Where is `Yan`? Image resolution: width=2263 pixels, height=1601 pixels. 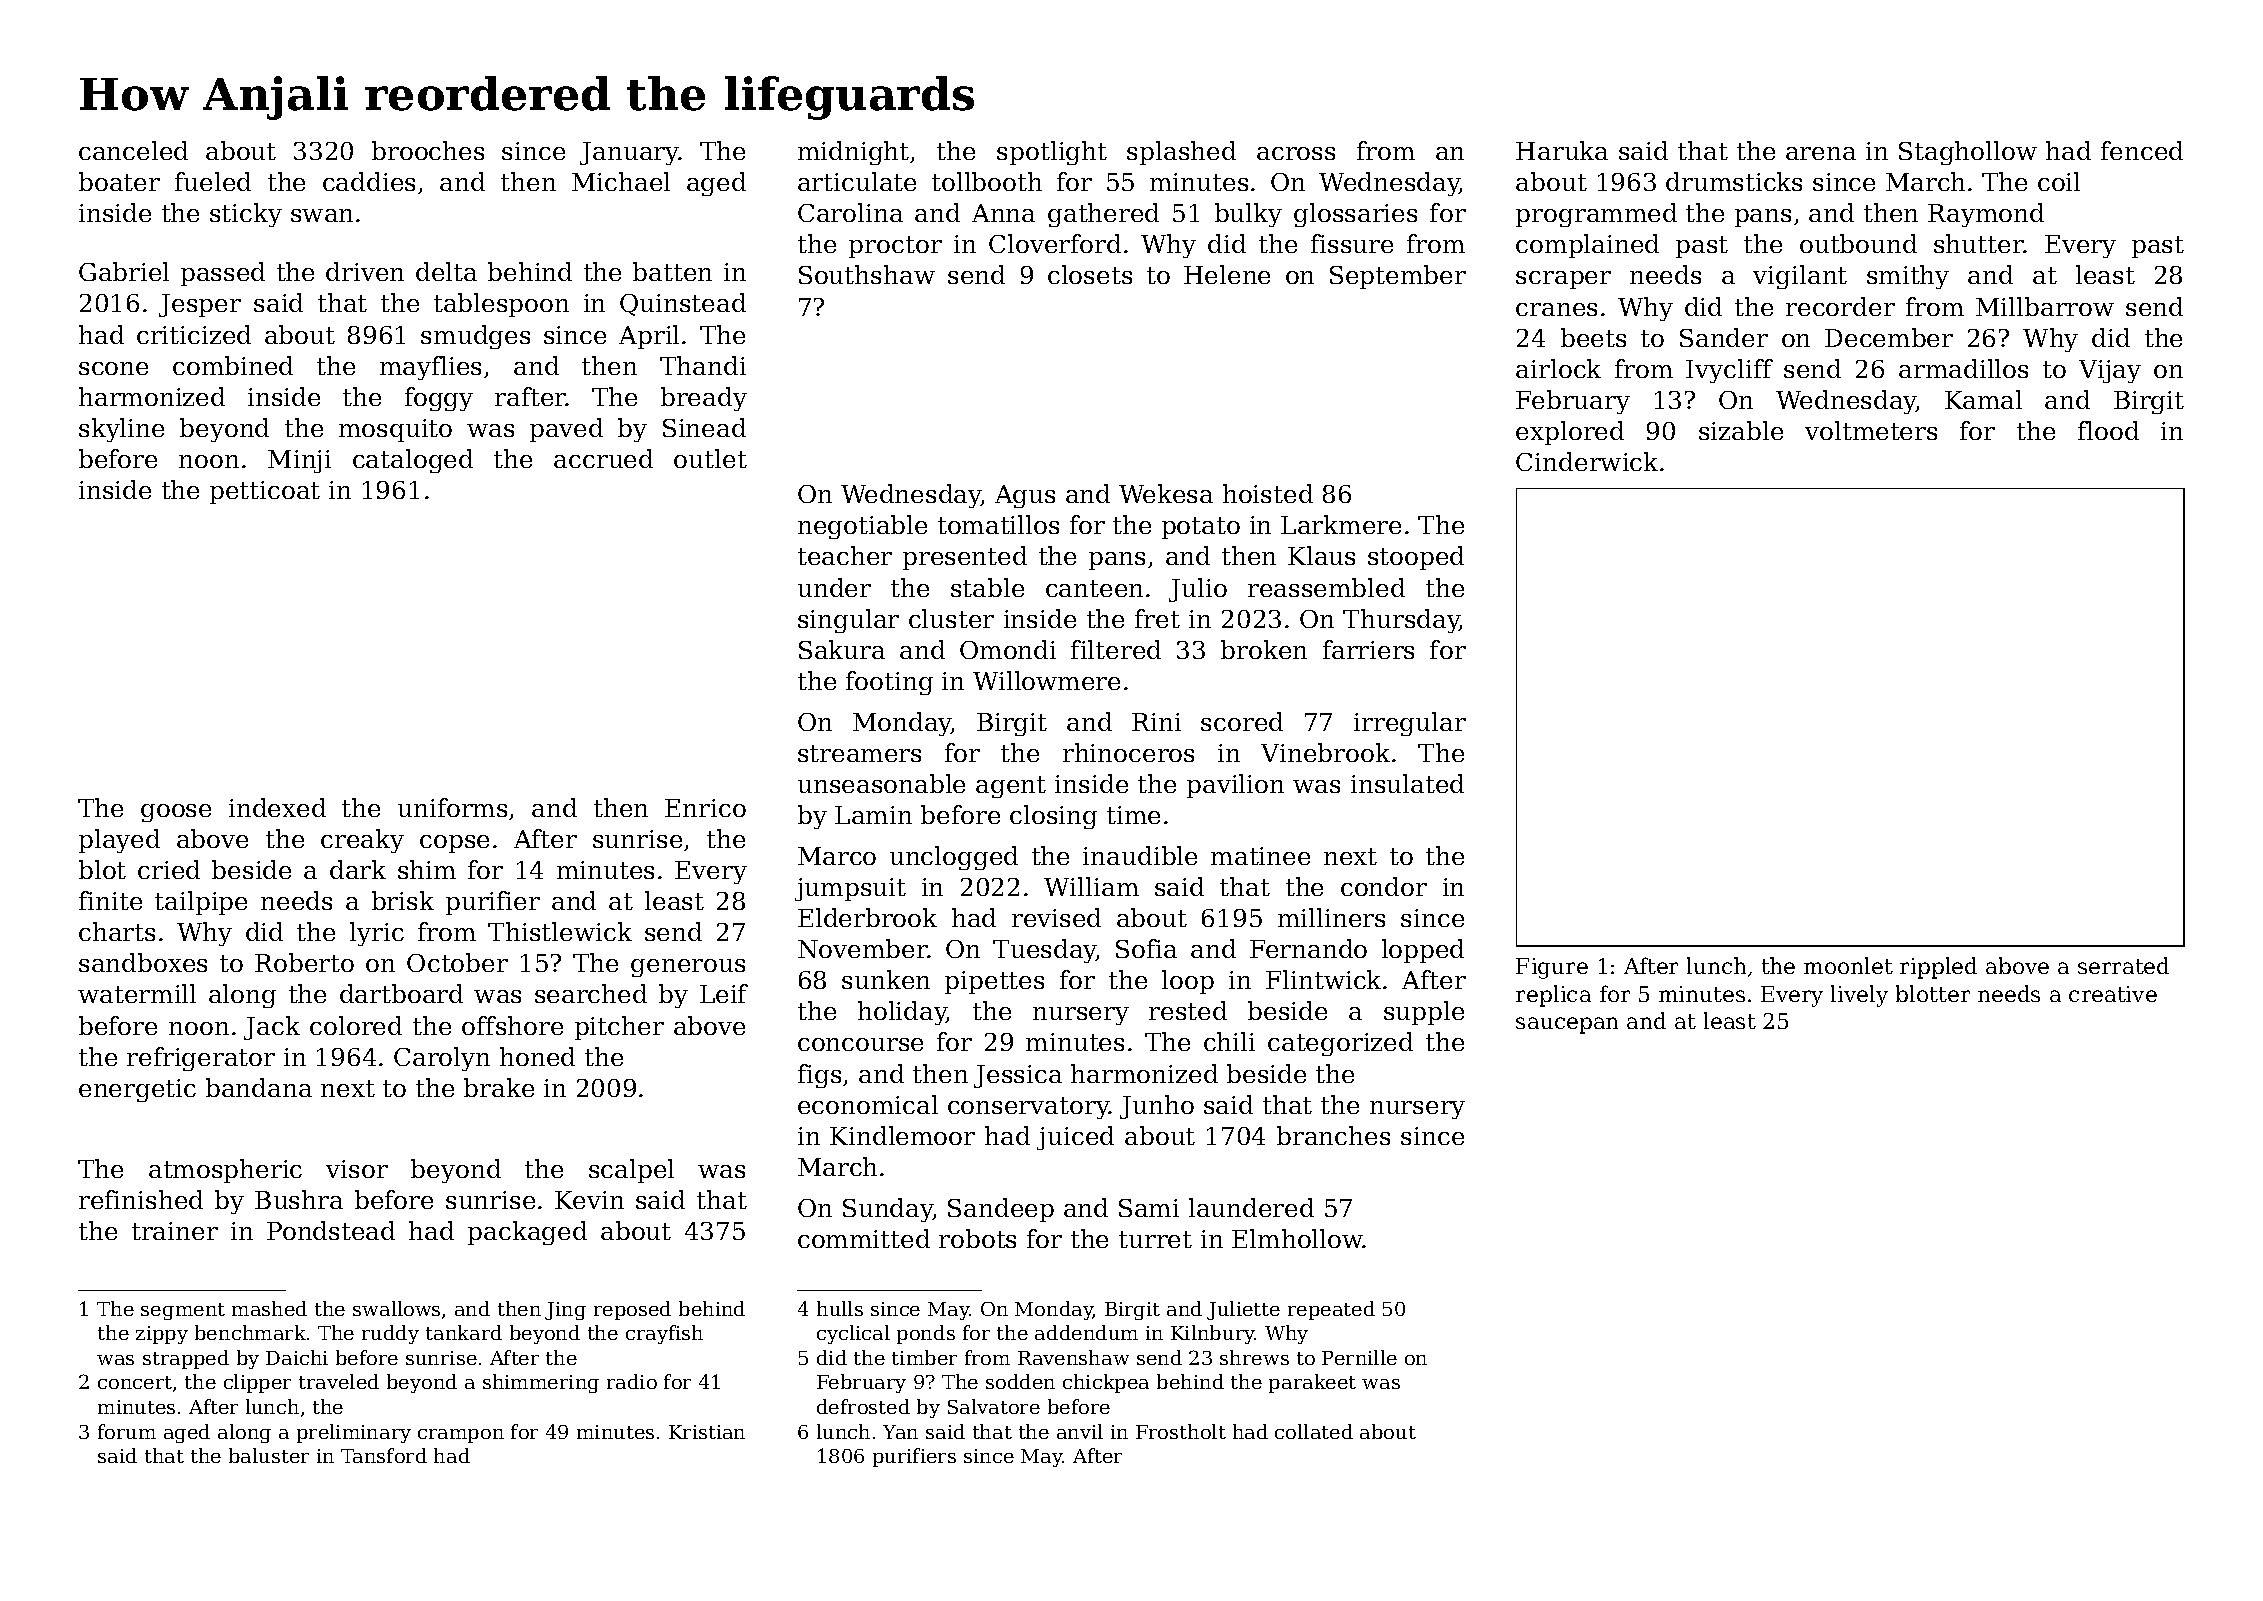
Yan is located at coordinates (900, 1432).
